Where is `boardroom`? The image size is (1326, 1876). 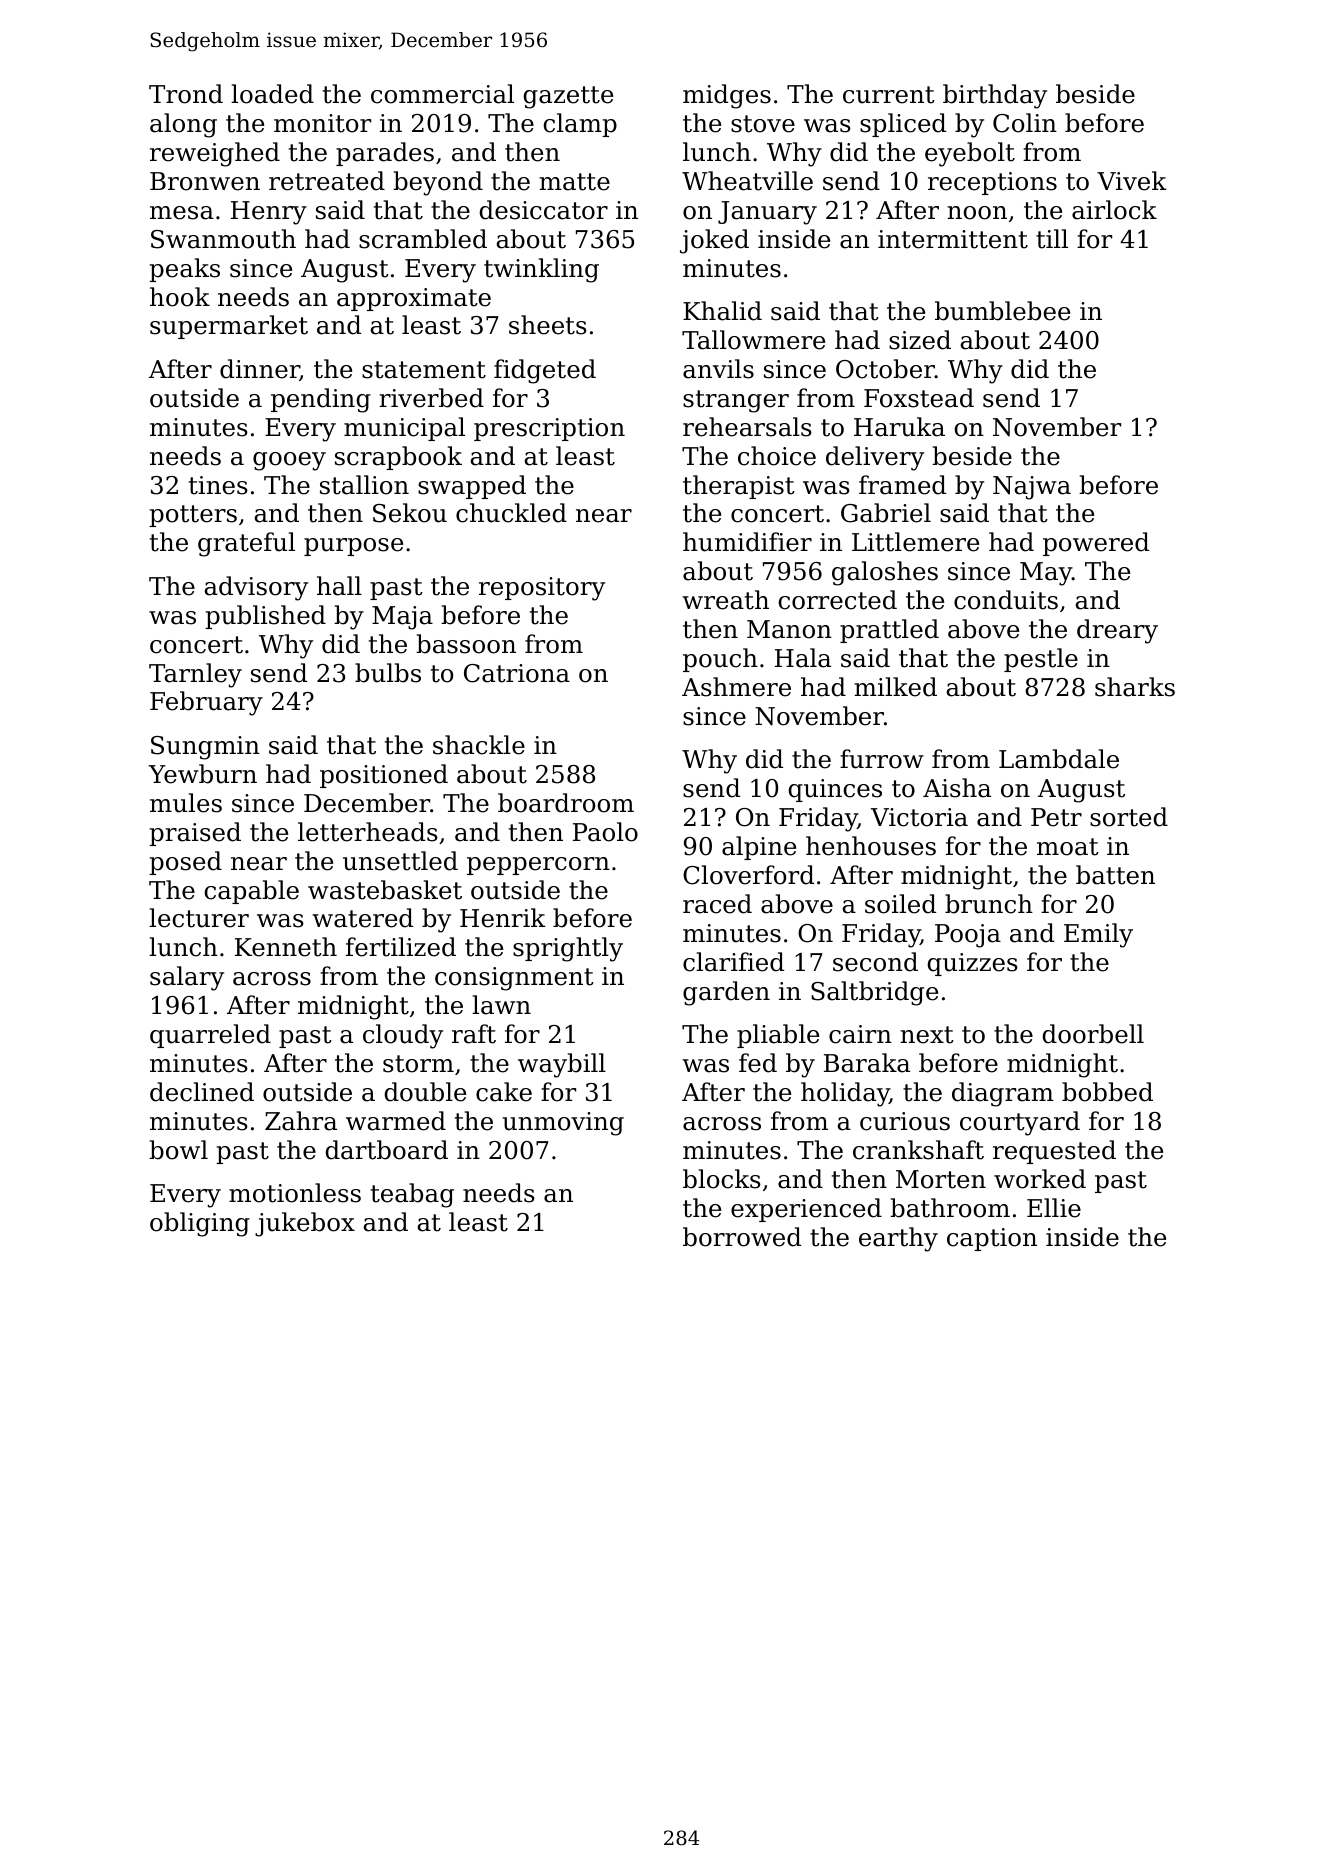 boardroom is located at coordinates (566, 803).
